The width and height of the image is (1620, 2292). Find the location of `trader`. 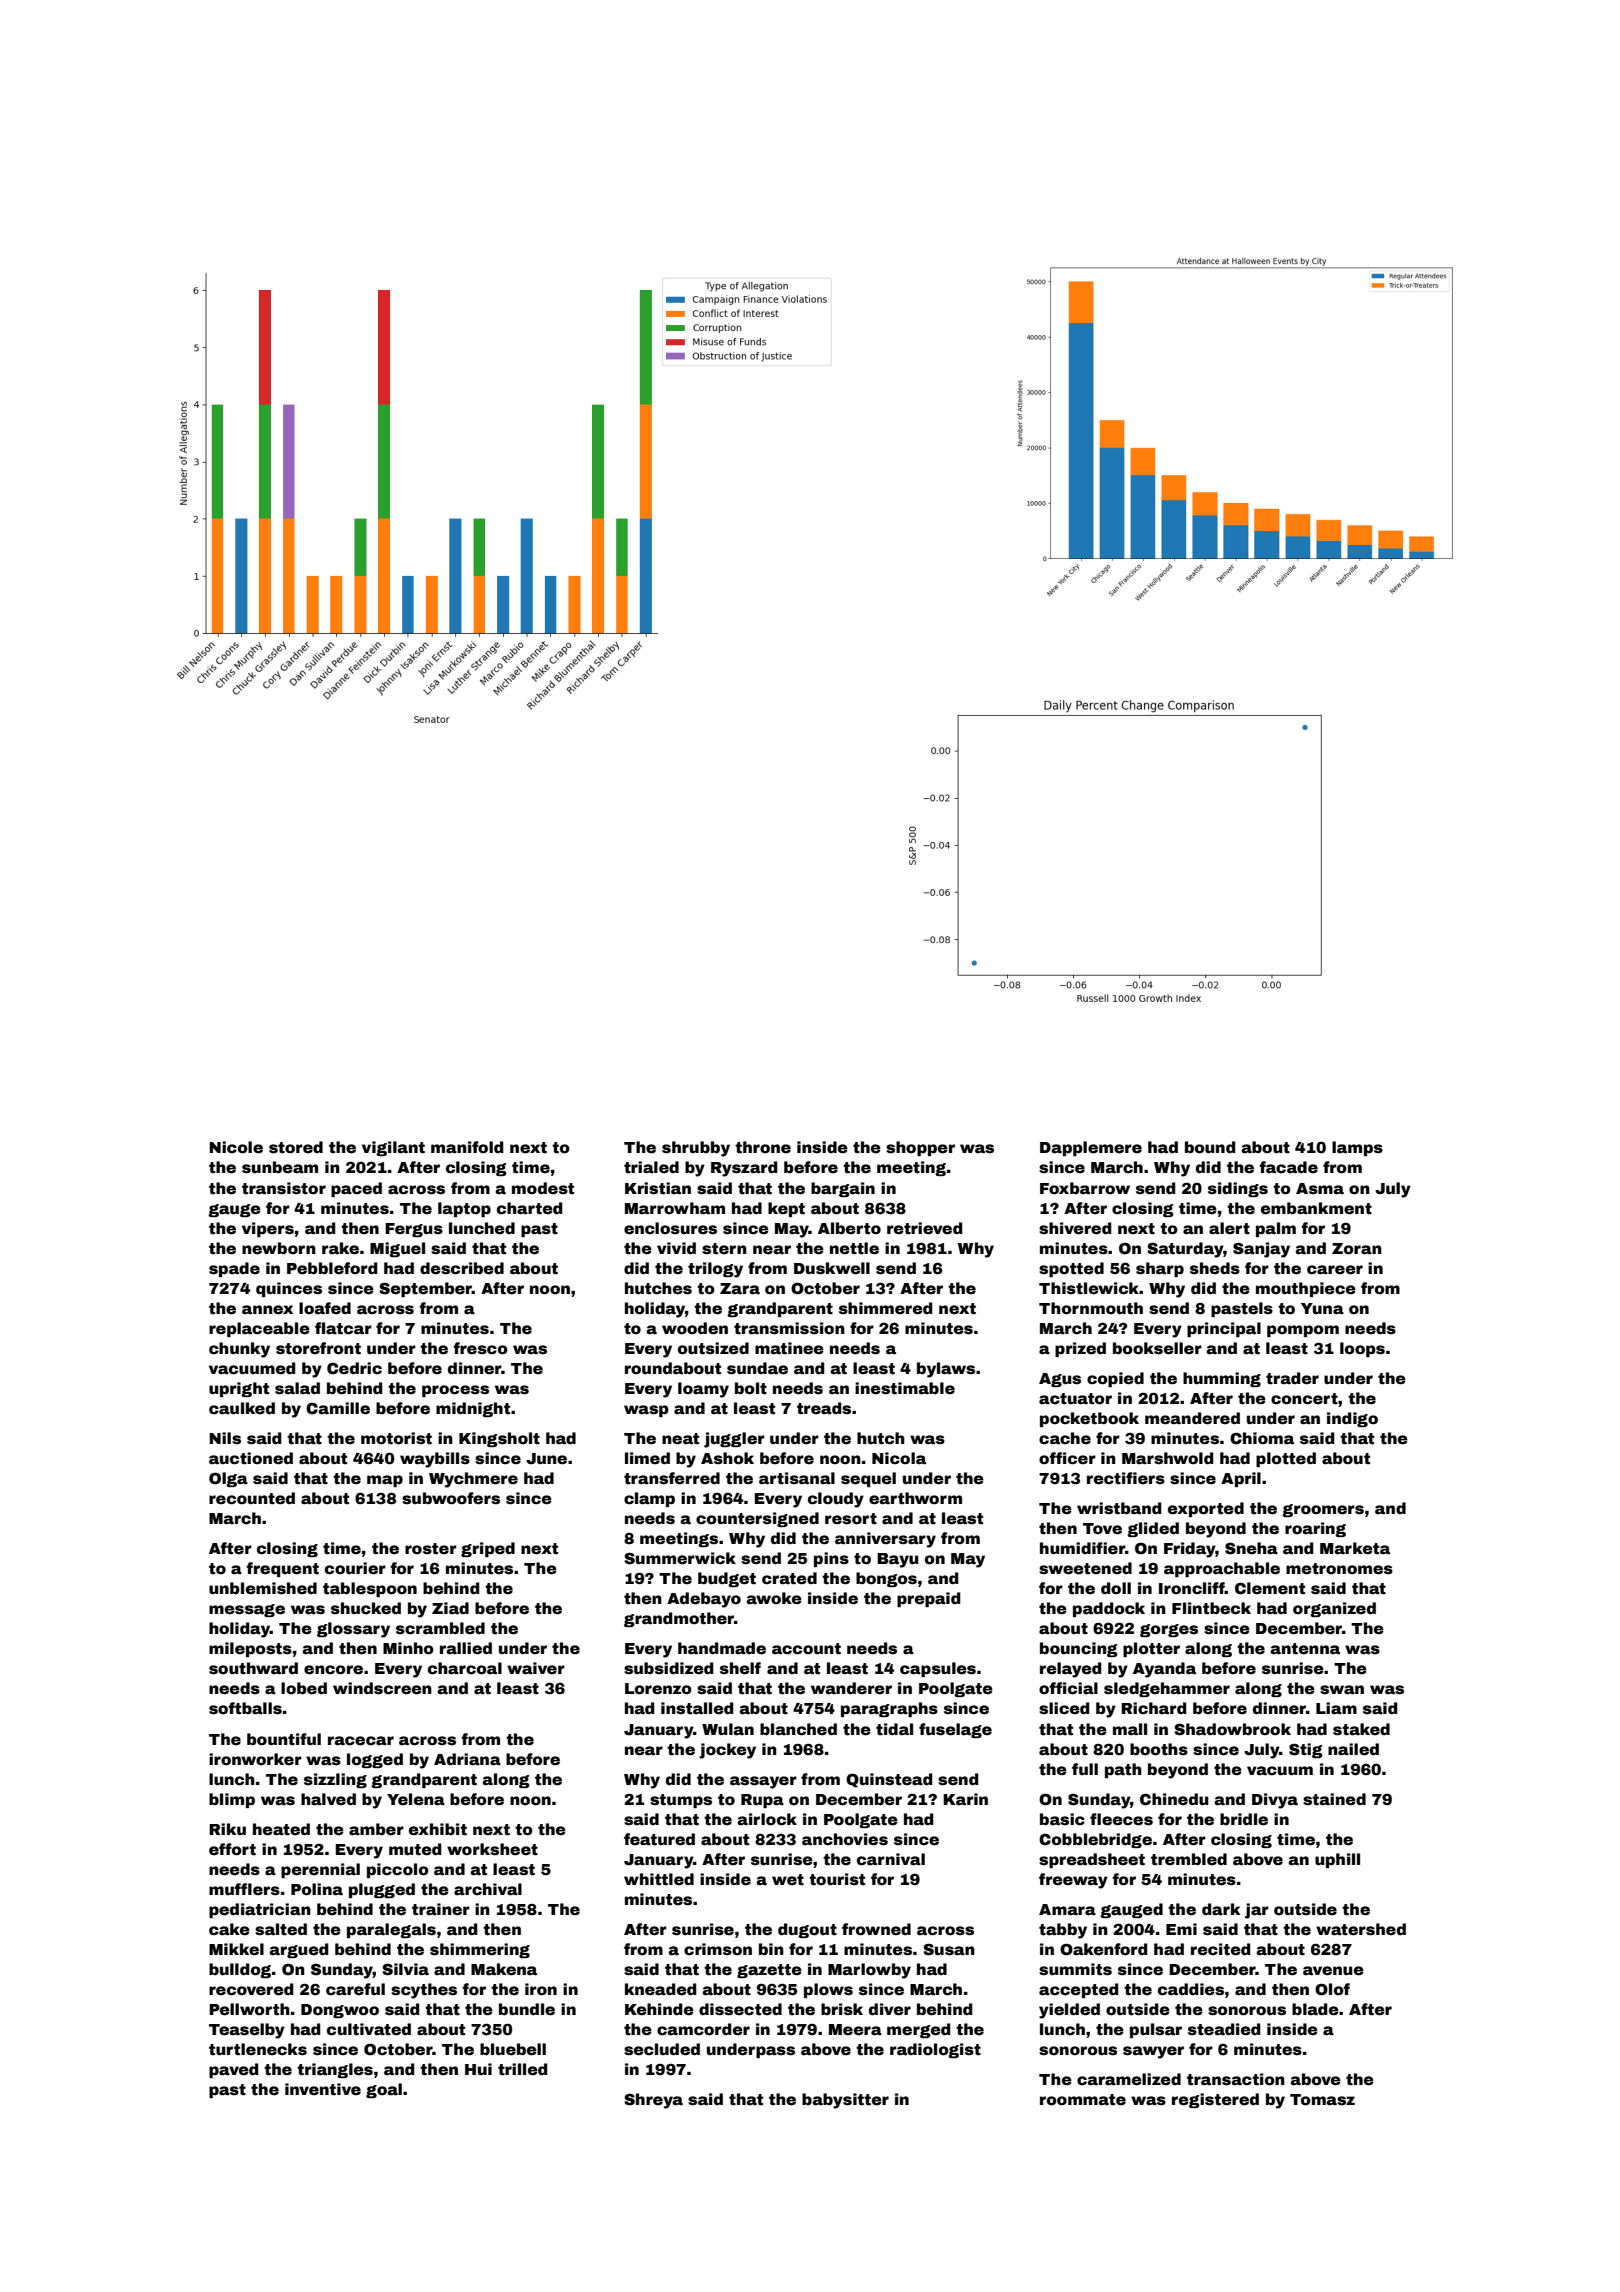

trader is located at coordinates (1292, 1378).
